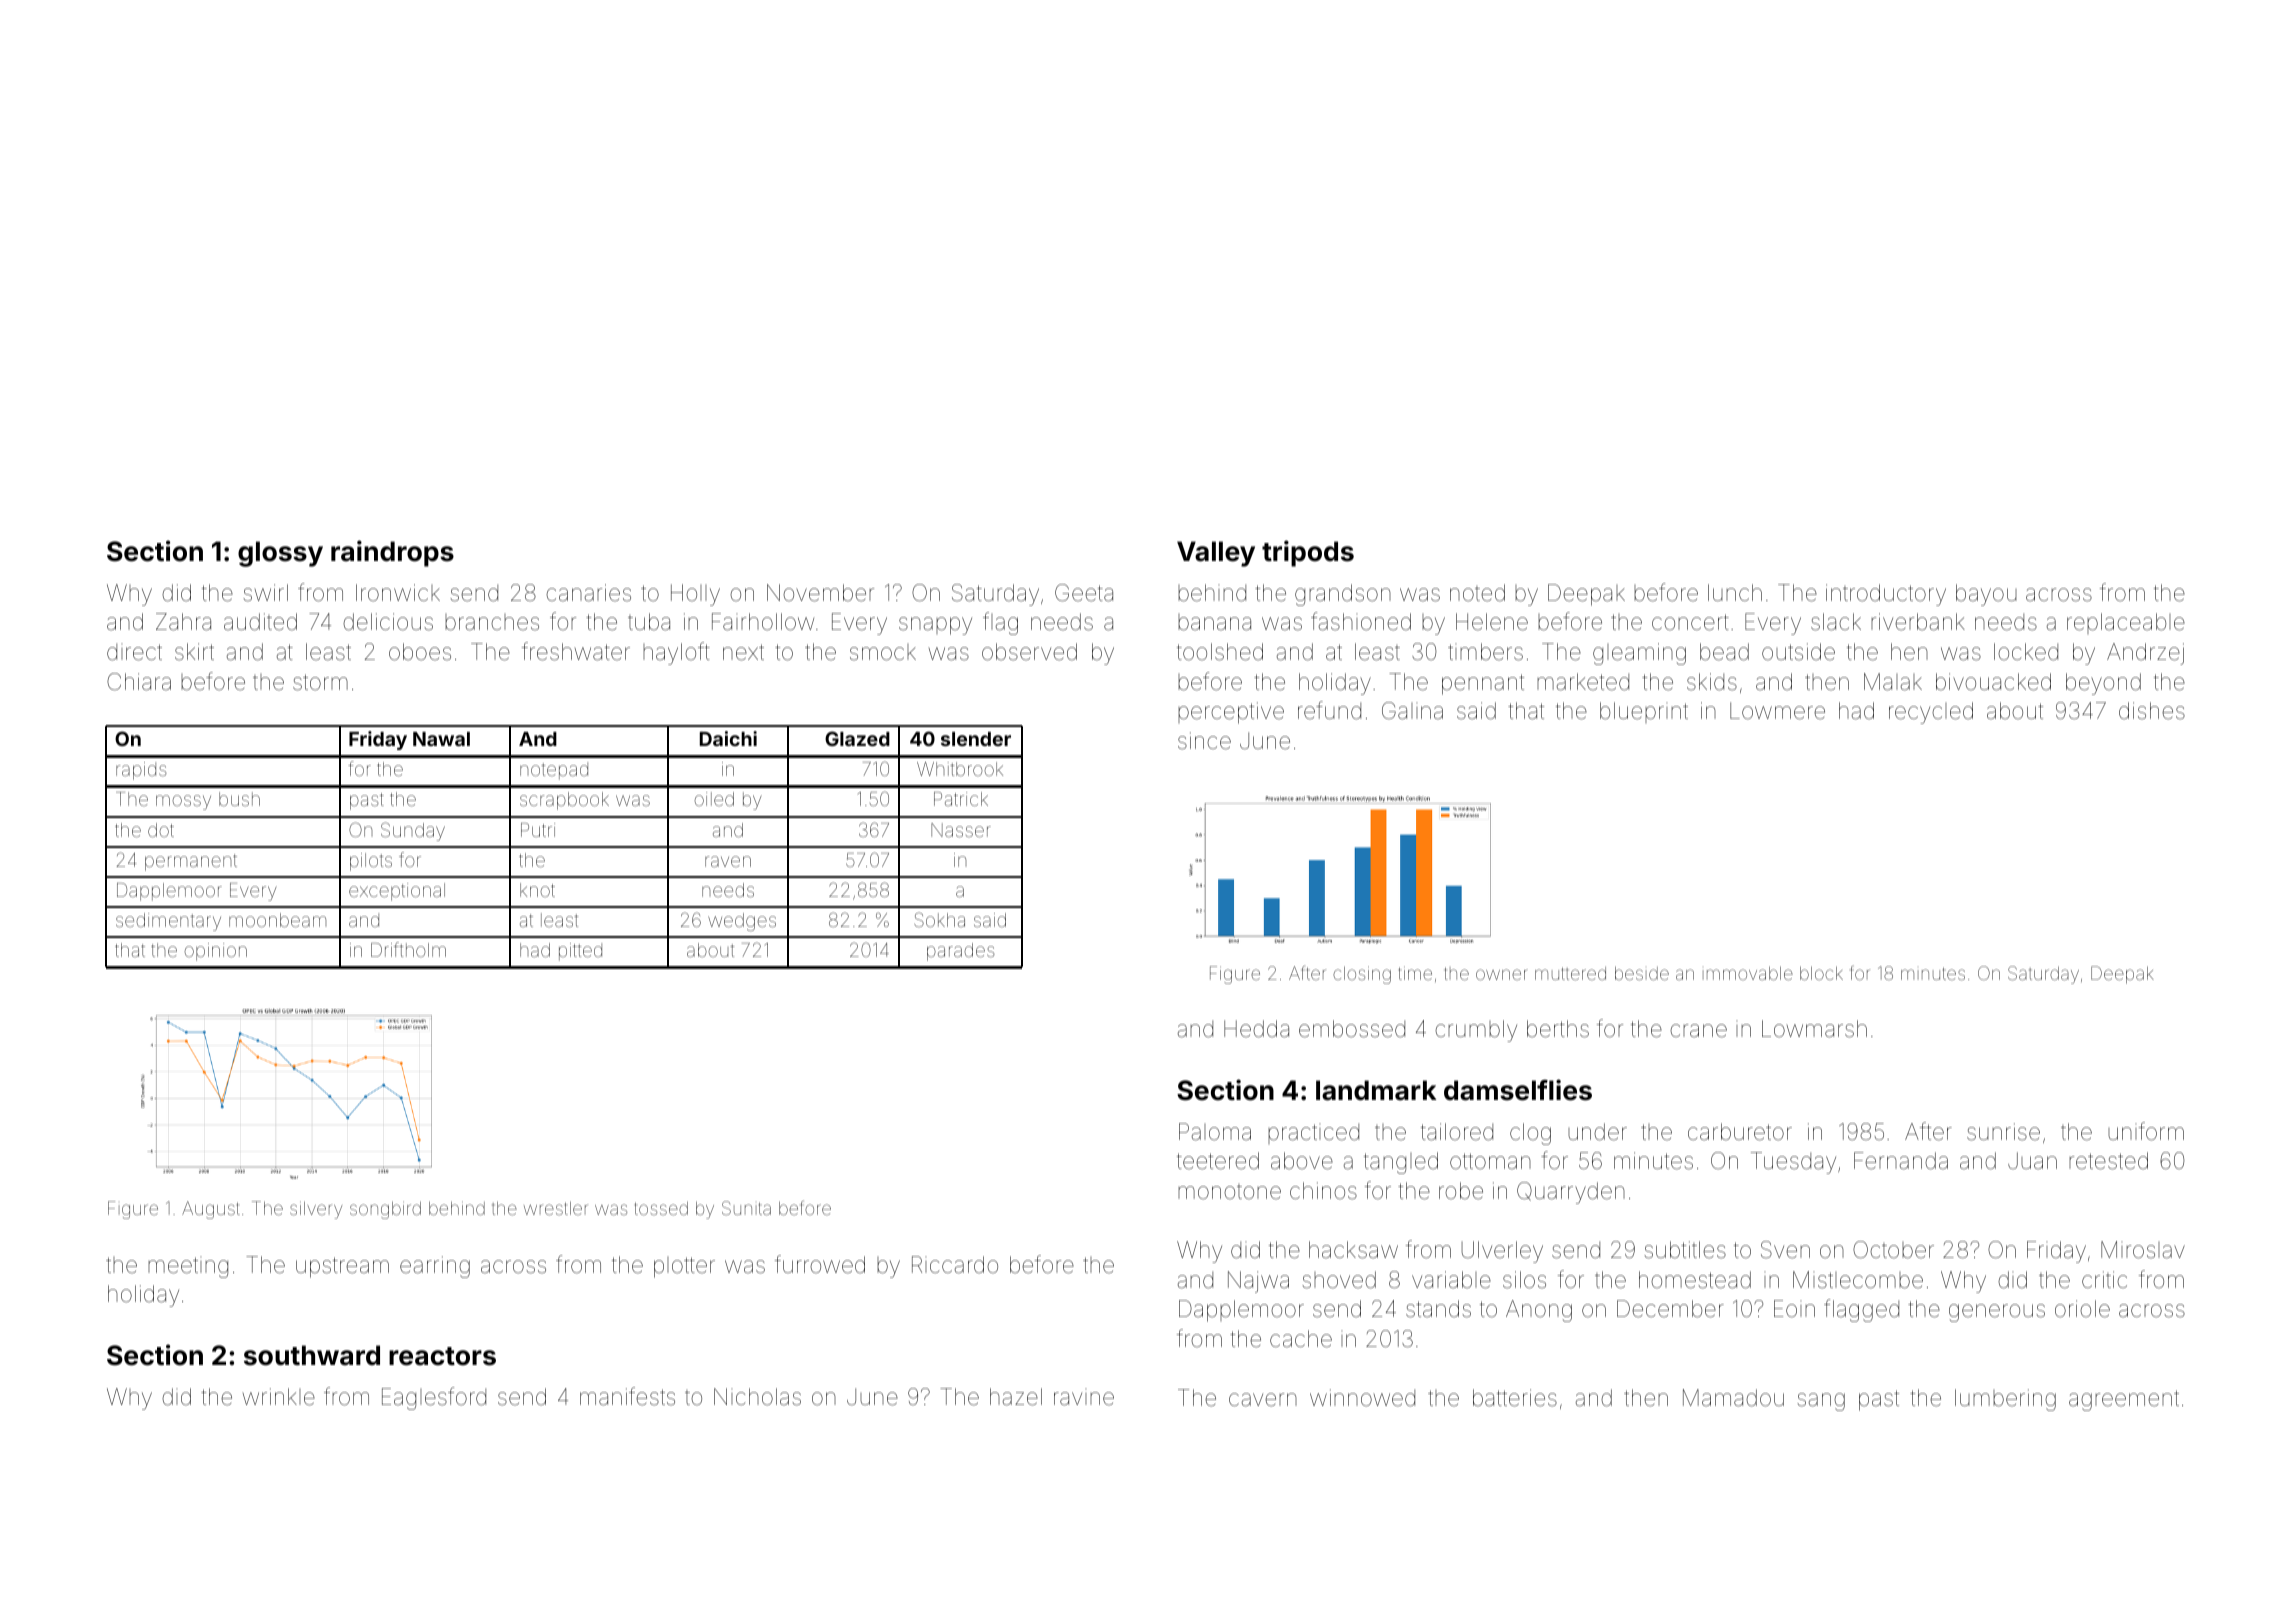  Describe the element at coordinates (961, 830) in the screenshot. I see `Nasser` at that location.
